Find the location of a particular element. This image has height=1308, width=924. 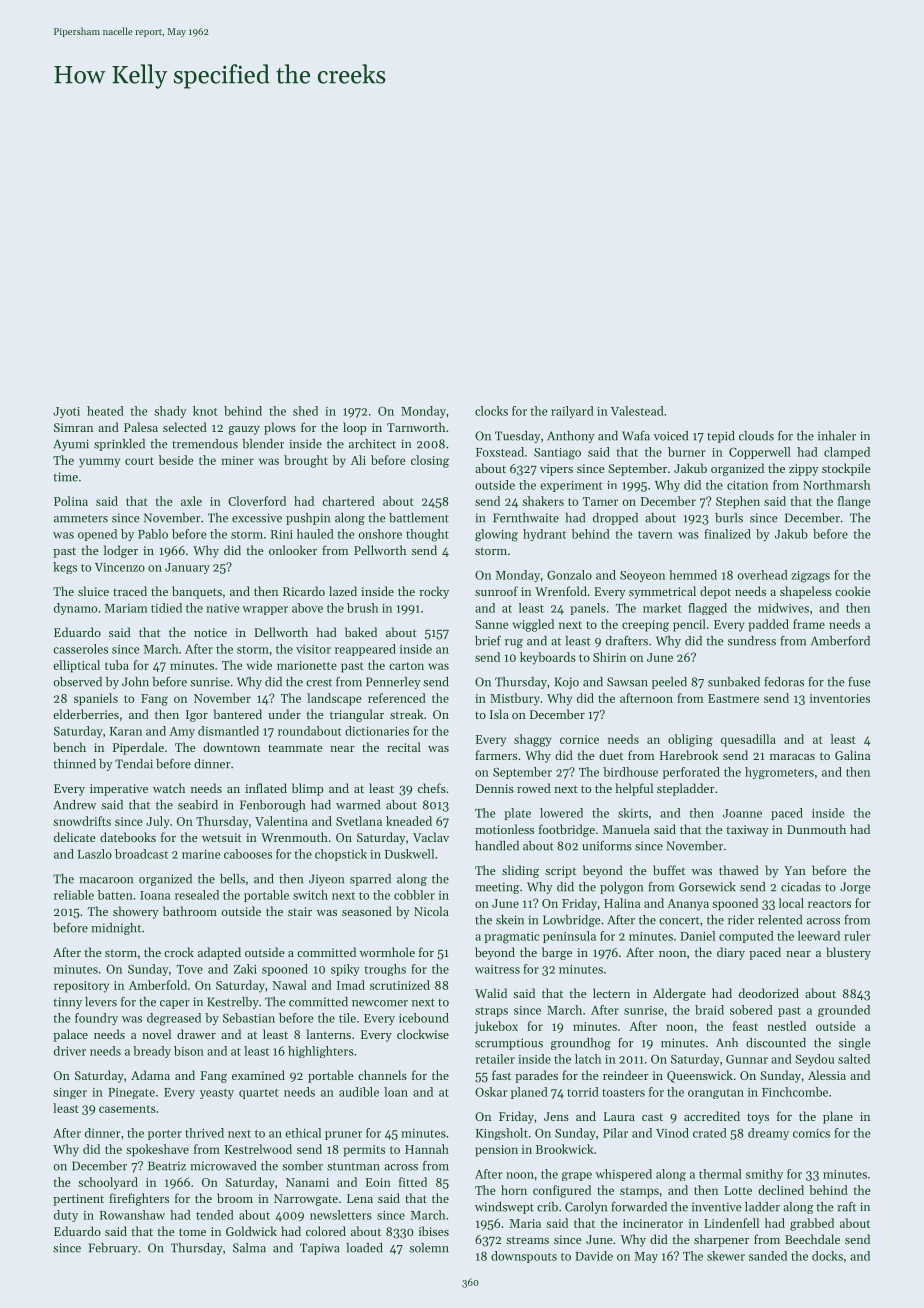

Jyoti is located at coordinates (66, 412).
